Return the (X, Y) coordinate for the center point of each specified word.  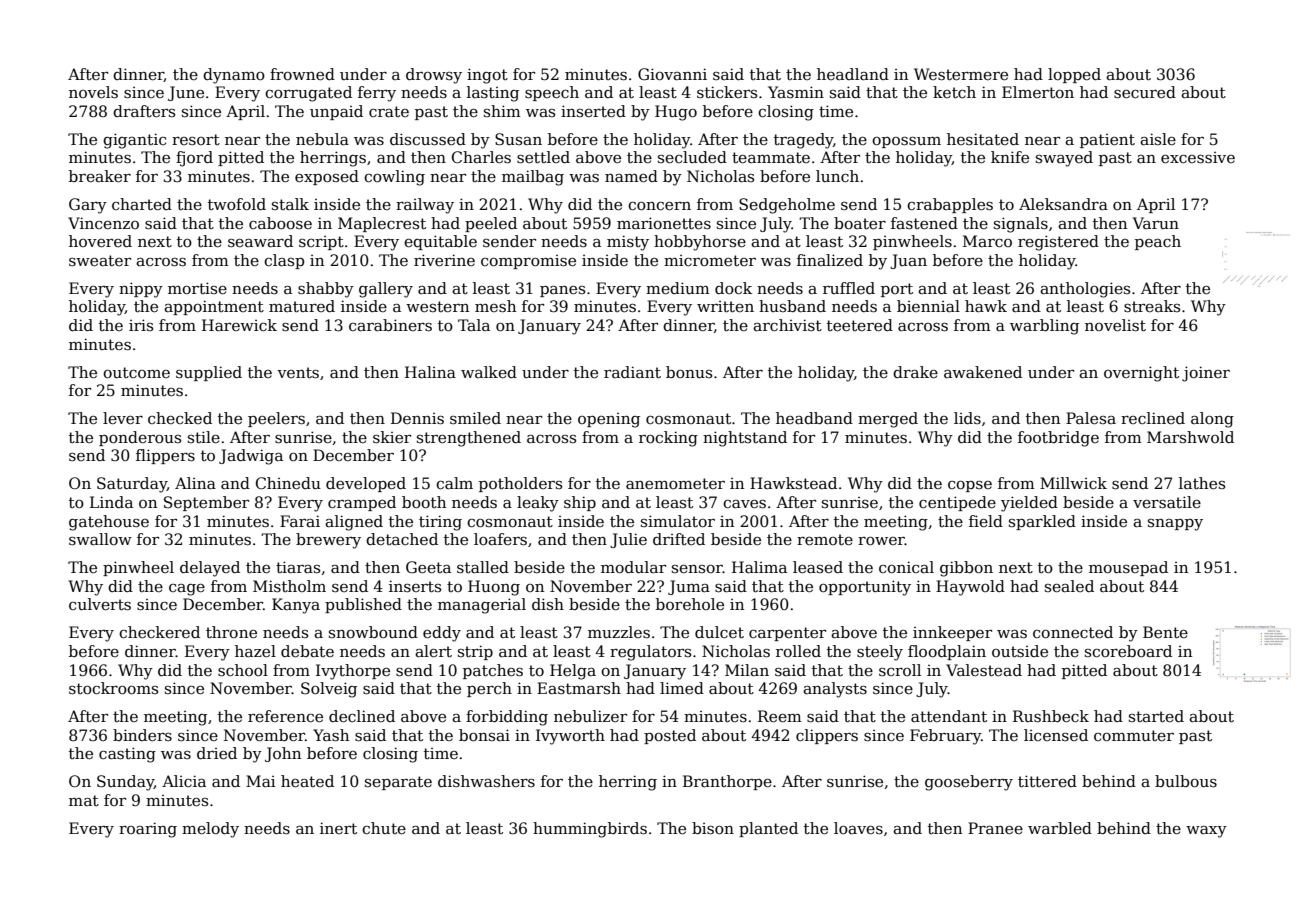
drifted (679, 539)
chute (384, 828)
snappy (1175, 525)
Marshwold (1190, 437)
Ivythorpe (353, 672)
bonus (689, 372)
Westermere (961, 74)
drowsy (434, 76)
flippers (165, 456)
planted (768, 829)
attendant (949, 716)
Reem (780, 716)
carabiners (390, 325)
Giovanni (672, 74)
